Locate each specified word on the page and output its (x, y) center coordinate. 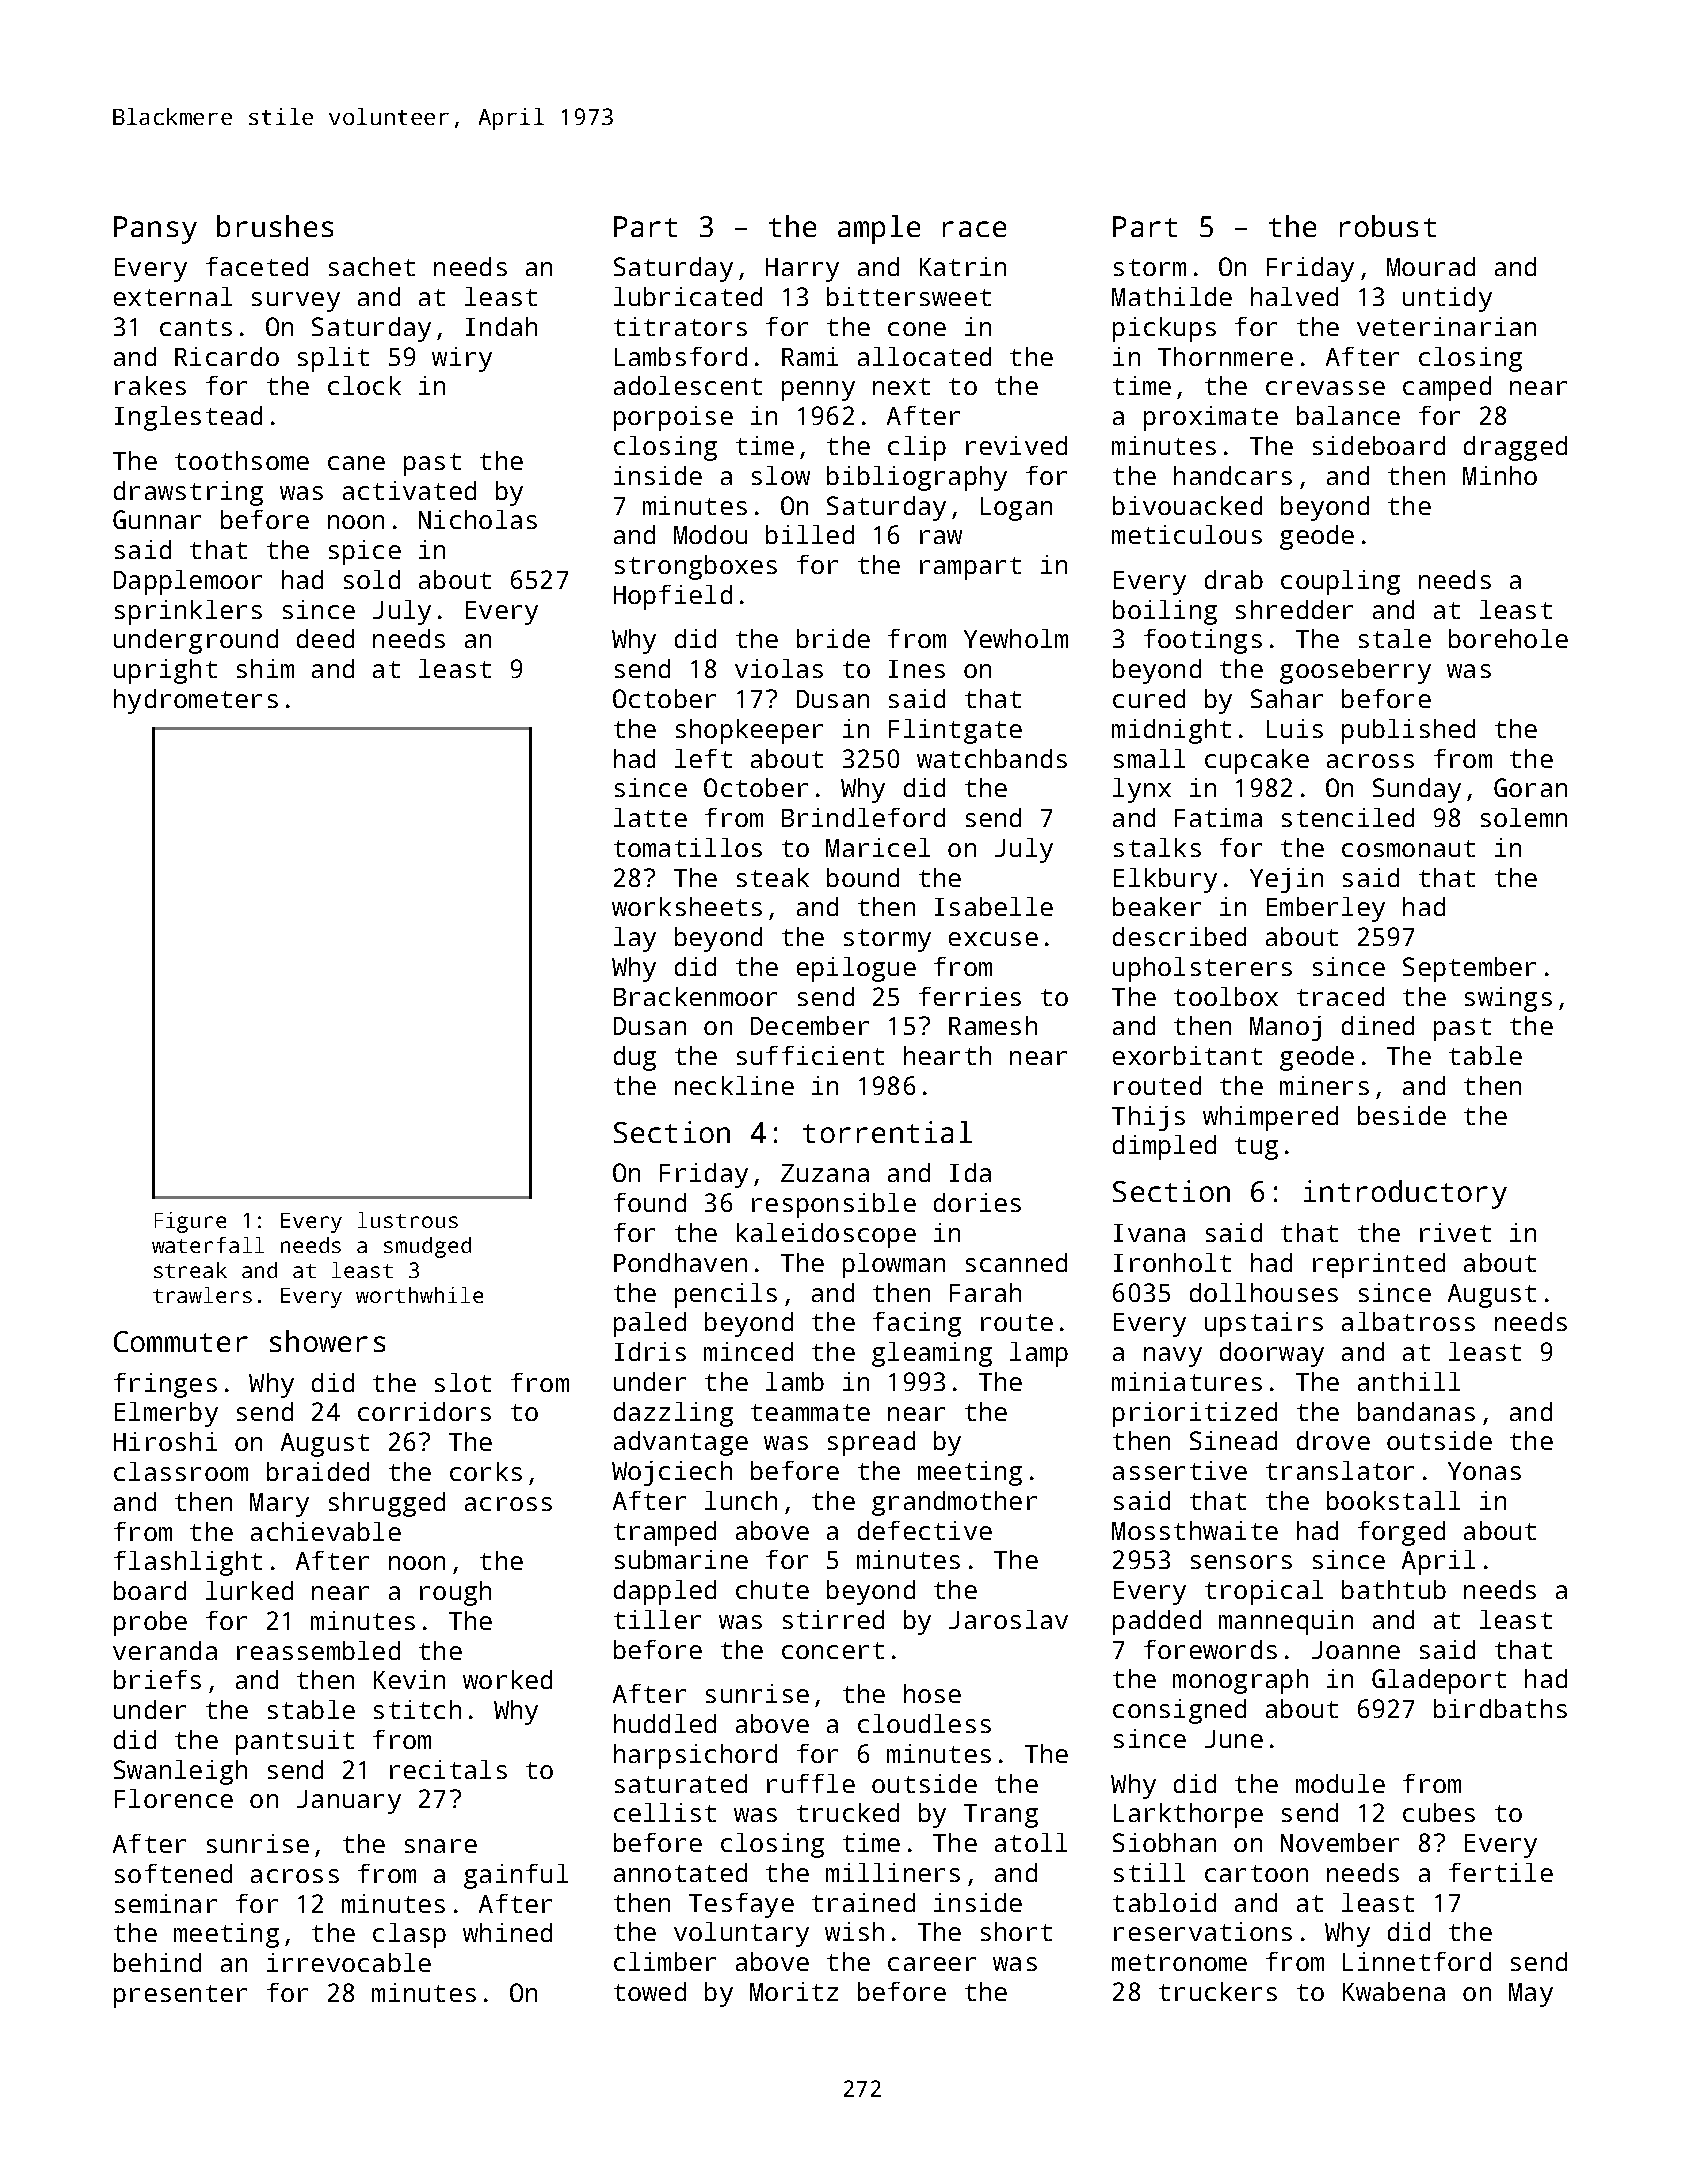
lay (635, 939)
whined (507, 1932)
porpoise (673, 418)
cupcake (1257, 761)
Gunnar (157, 519)
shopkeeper (749, 731)
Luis (1295, 728)
